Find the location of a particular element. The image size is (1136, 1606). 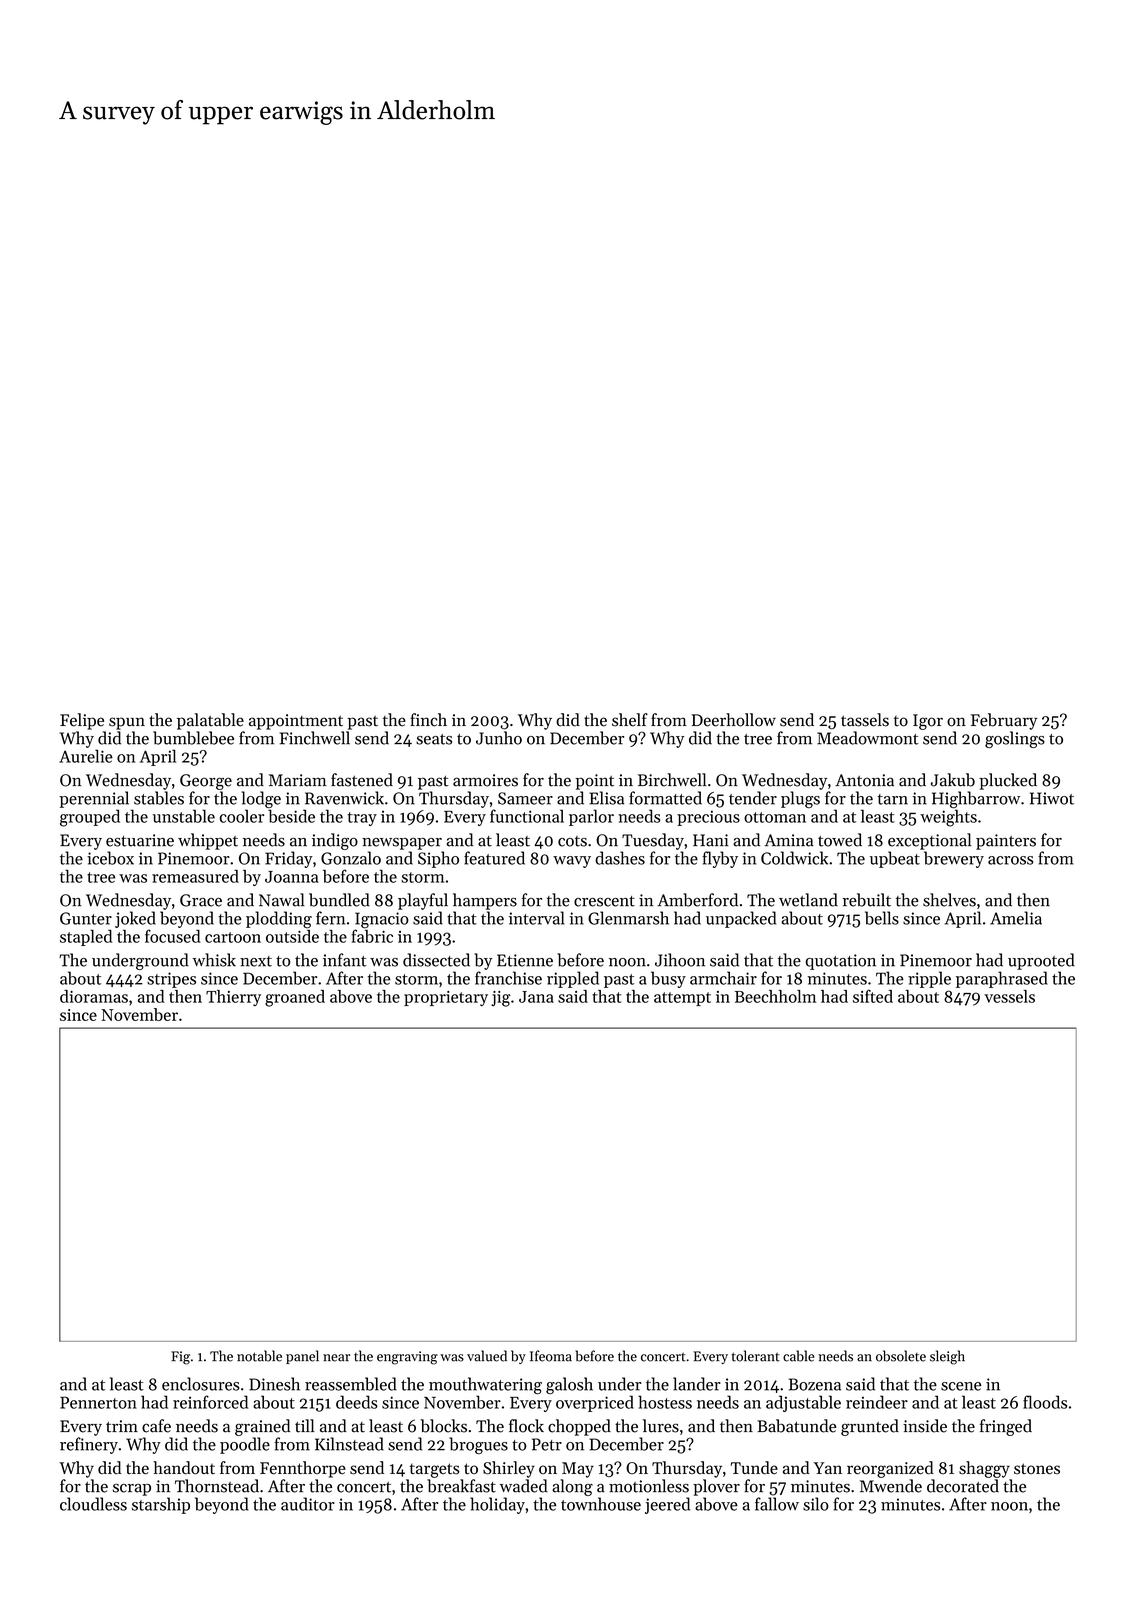

Grace is located at coordinates (201, 900).
